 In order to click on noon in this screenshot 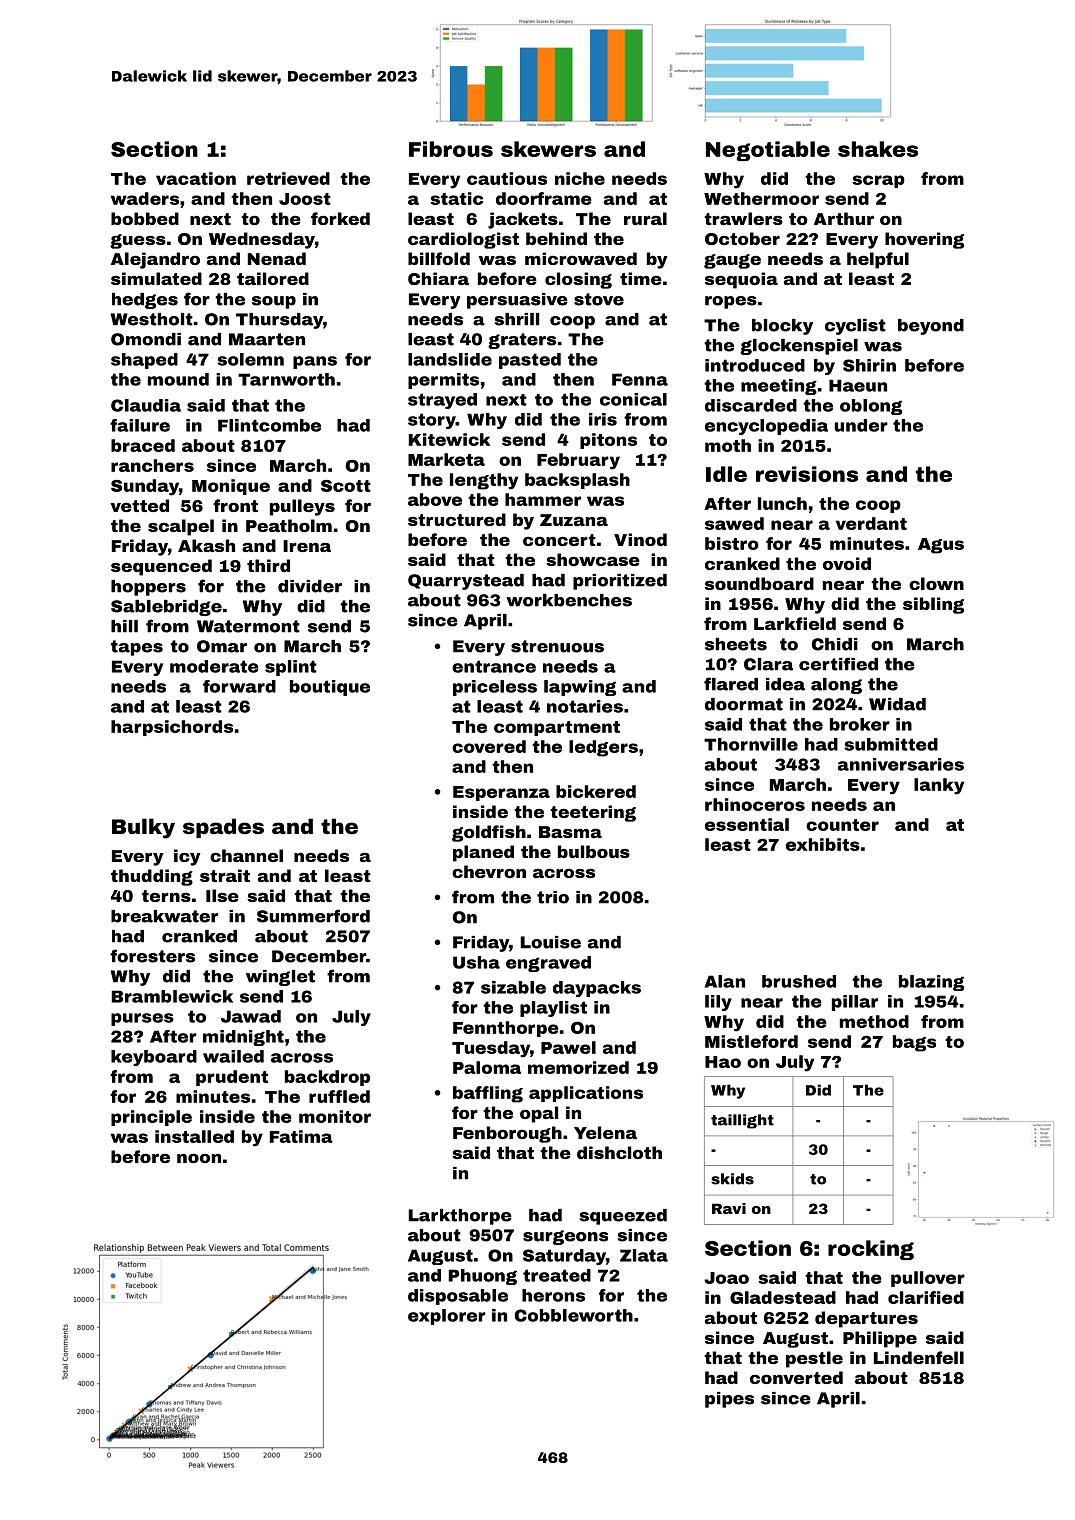, I will do `click(199, 1158)`.
